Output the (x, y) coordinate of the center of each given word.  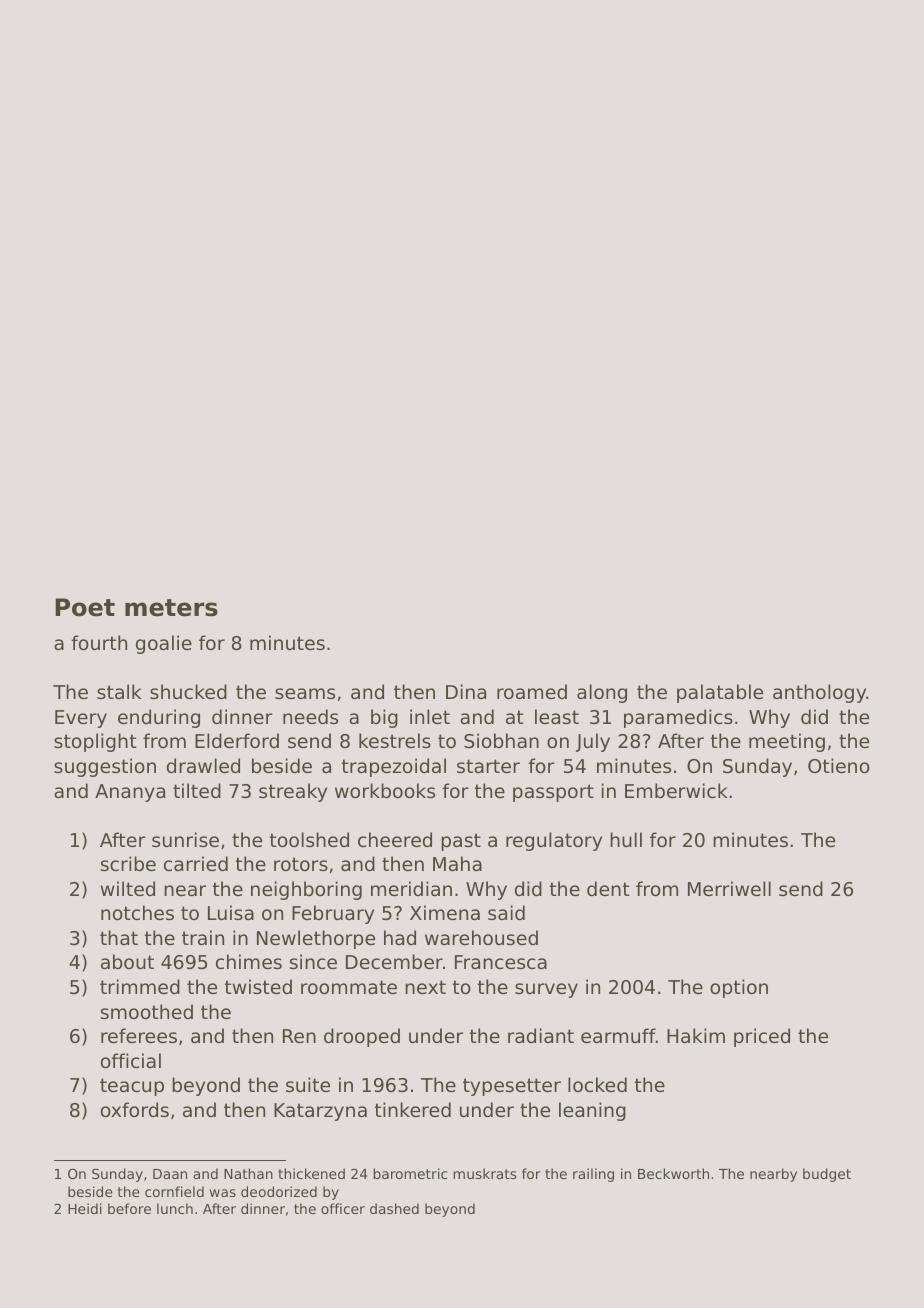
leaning (592, 1111)
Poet (85, 607)
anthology (819, 693)
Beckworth (673, 1173)
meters (171, 608)
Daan (170, 1174)
